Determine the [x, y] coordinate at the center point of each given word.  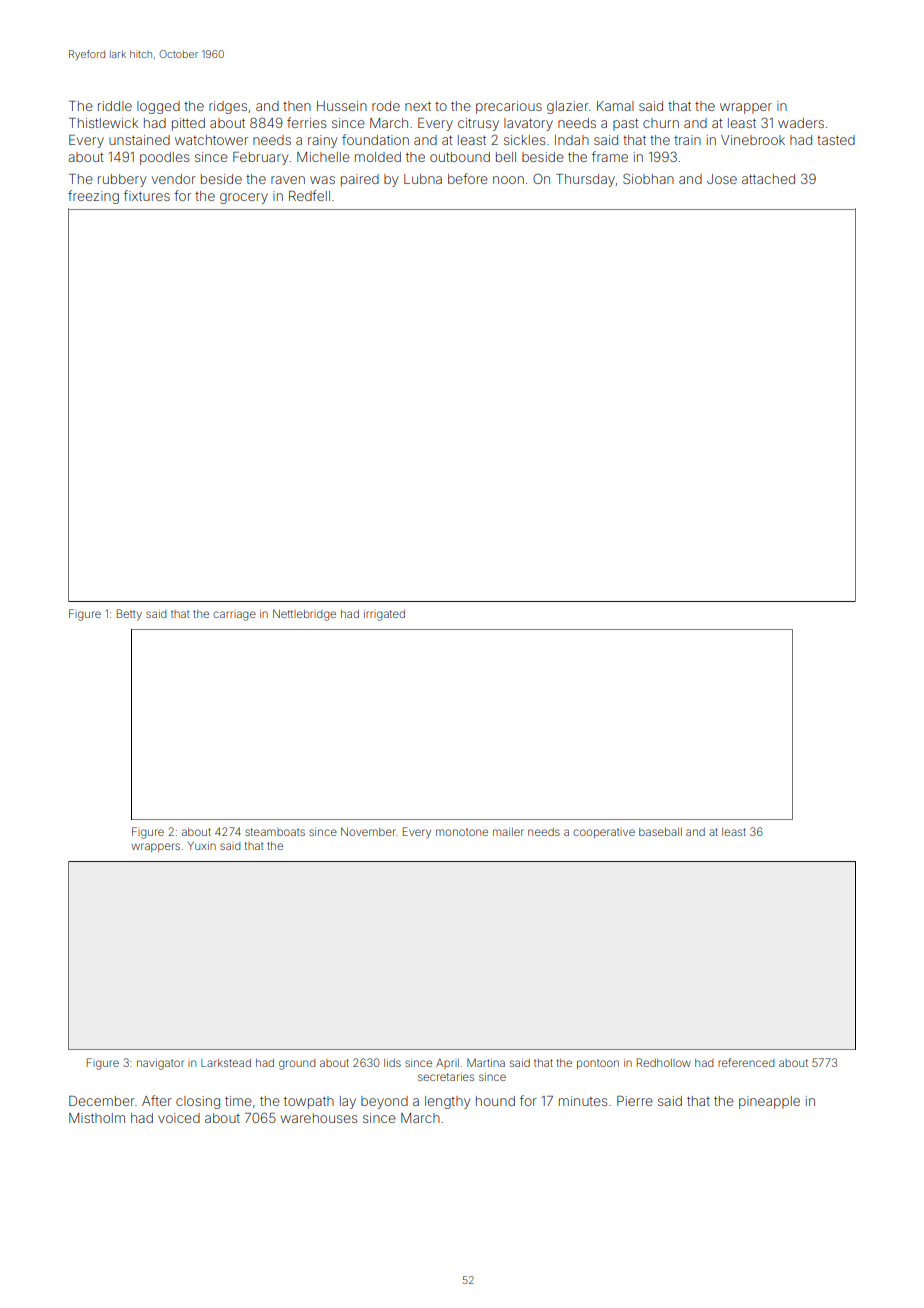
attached [768, 179]
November [368, 831]
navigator [160, 1064]
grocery [244, 198]
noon [508, 180]
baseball [660, 832]
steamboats [275, 832]
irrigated [384, 615]
